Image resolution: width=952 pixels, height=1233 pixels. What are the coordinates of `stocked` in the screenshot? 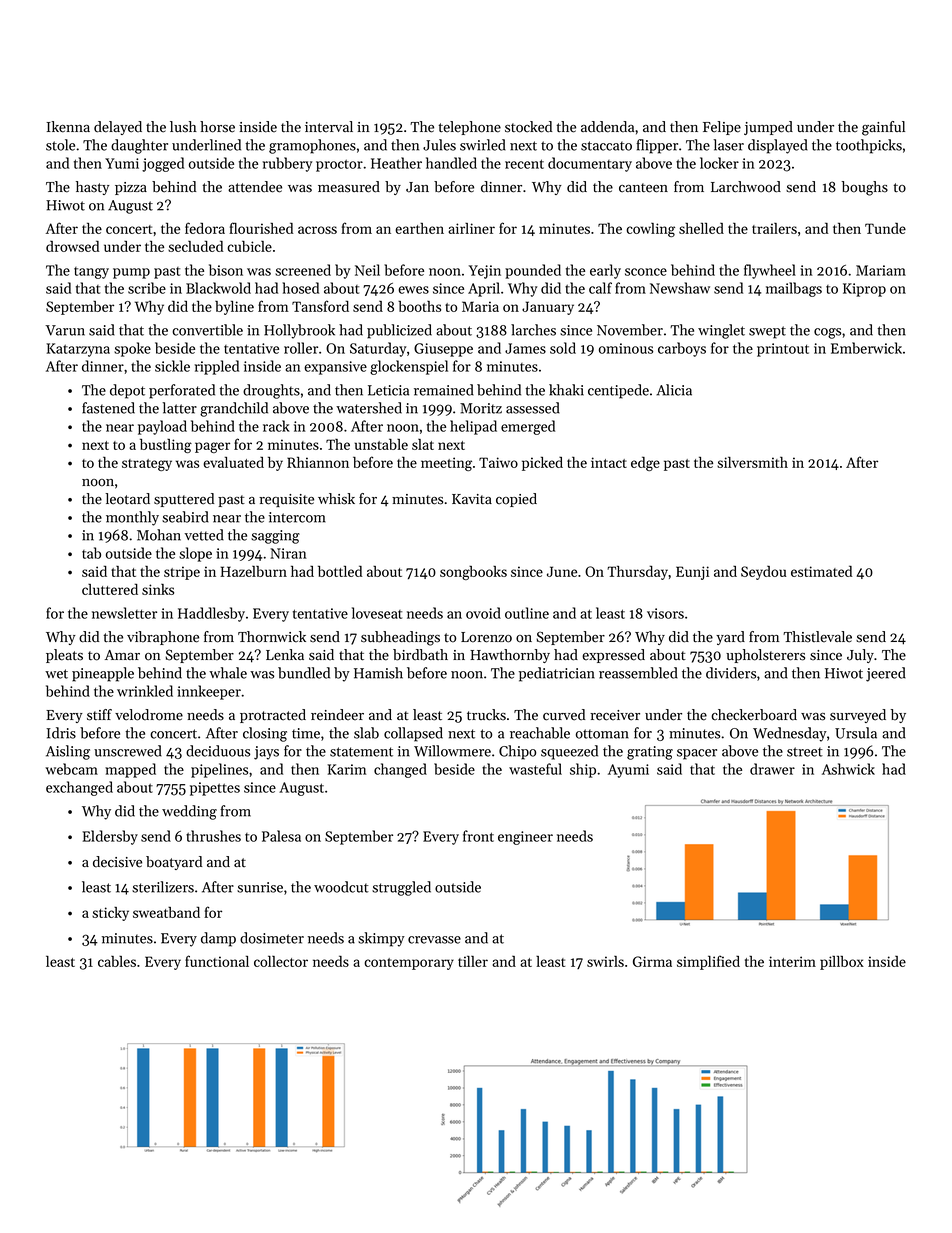 It's located at (528, 127).
